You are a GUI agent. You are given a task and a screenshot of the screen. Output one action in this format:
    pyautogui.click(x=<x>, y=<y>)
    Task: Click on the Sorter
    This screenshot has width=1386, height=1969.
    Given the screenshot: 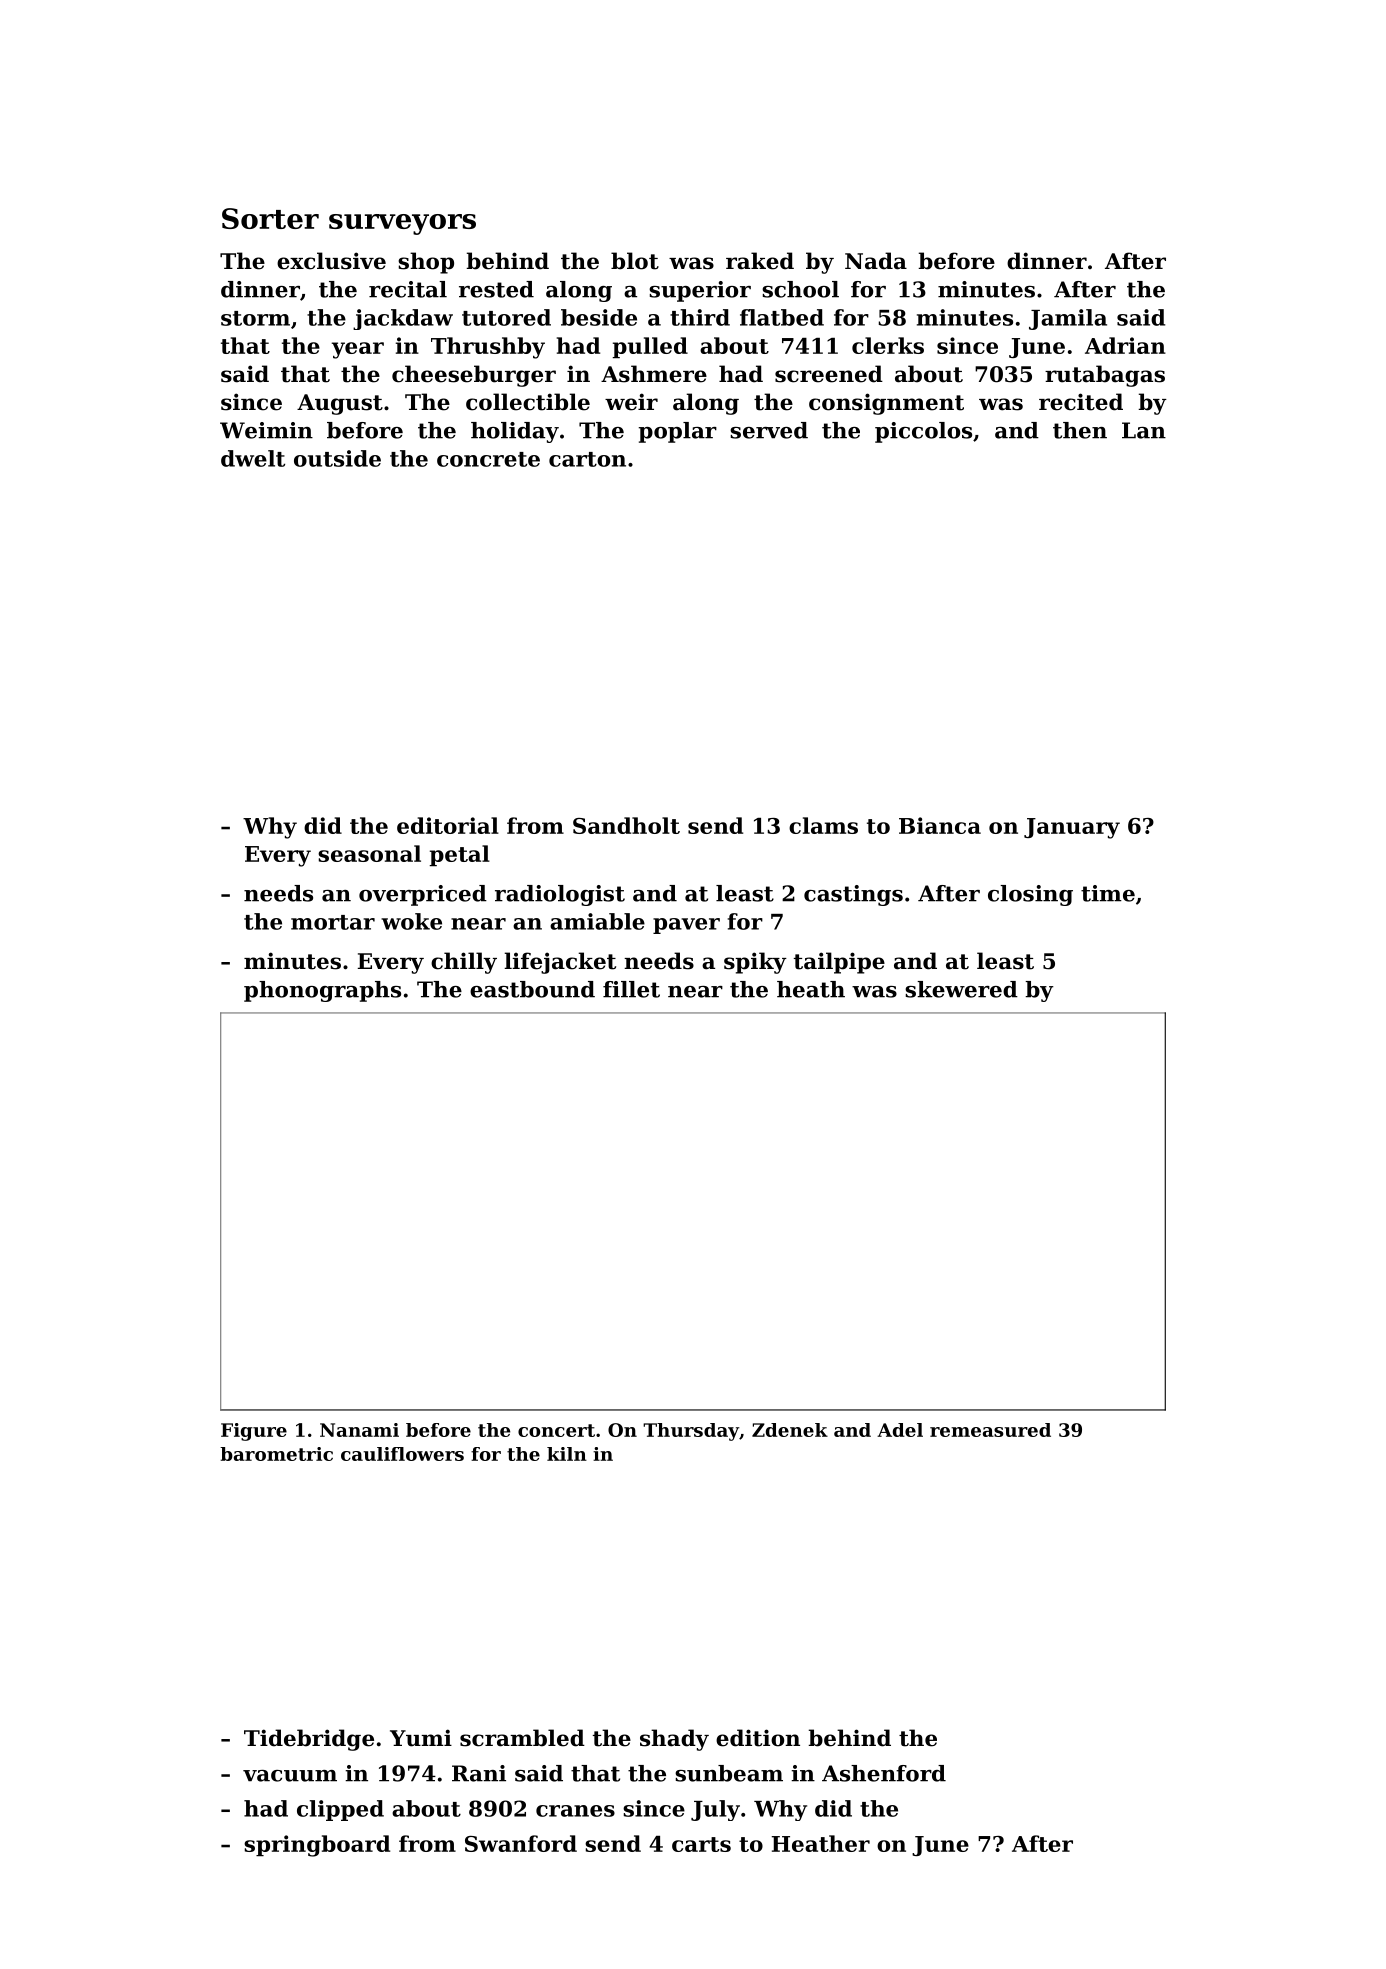 What is the action you would take?
    pyautogui.click(x=270, y=218)
